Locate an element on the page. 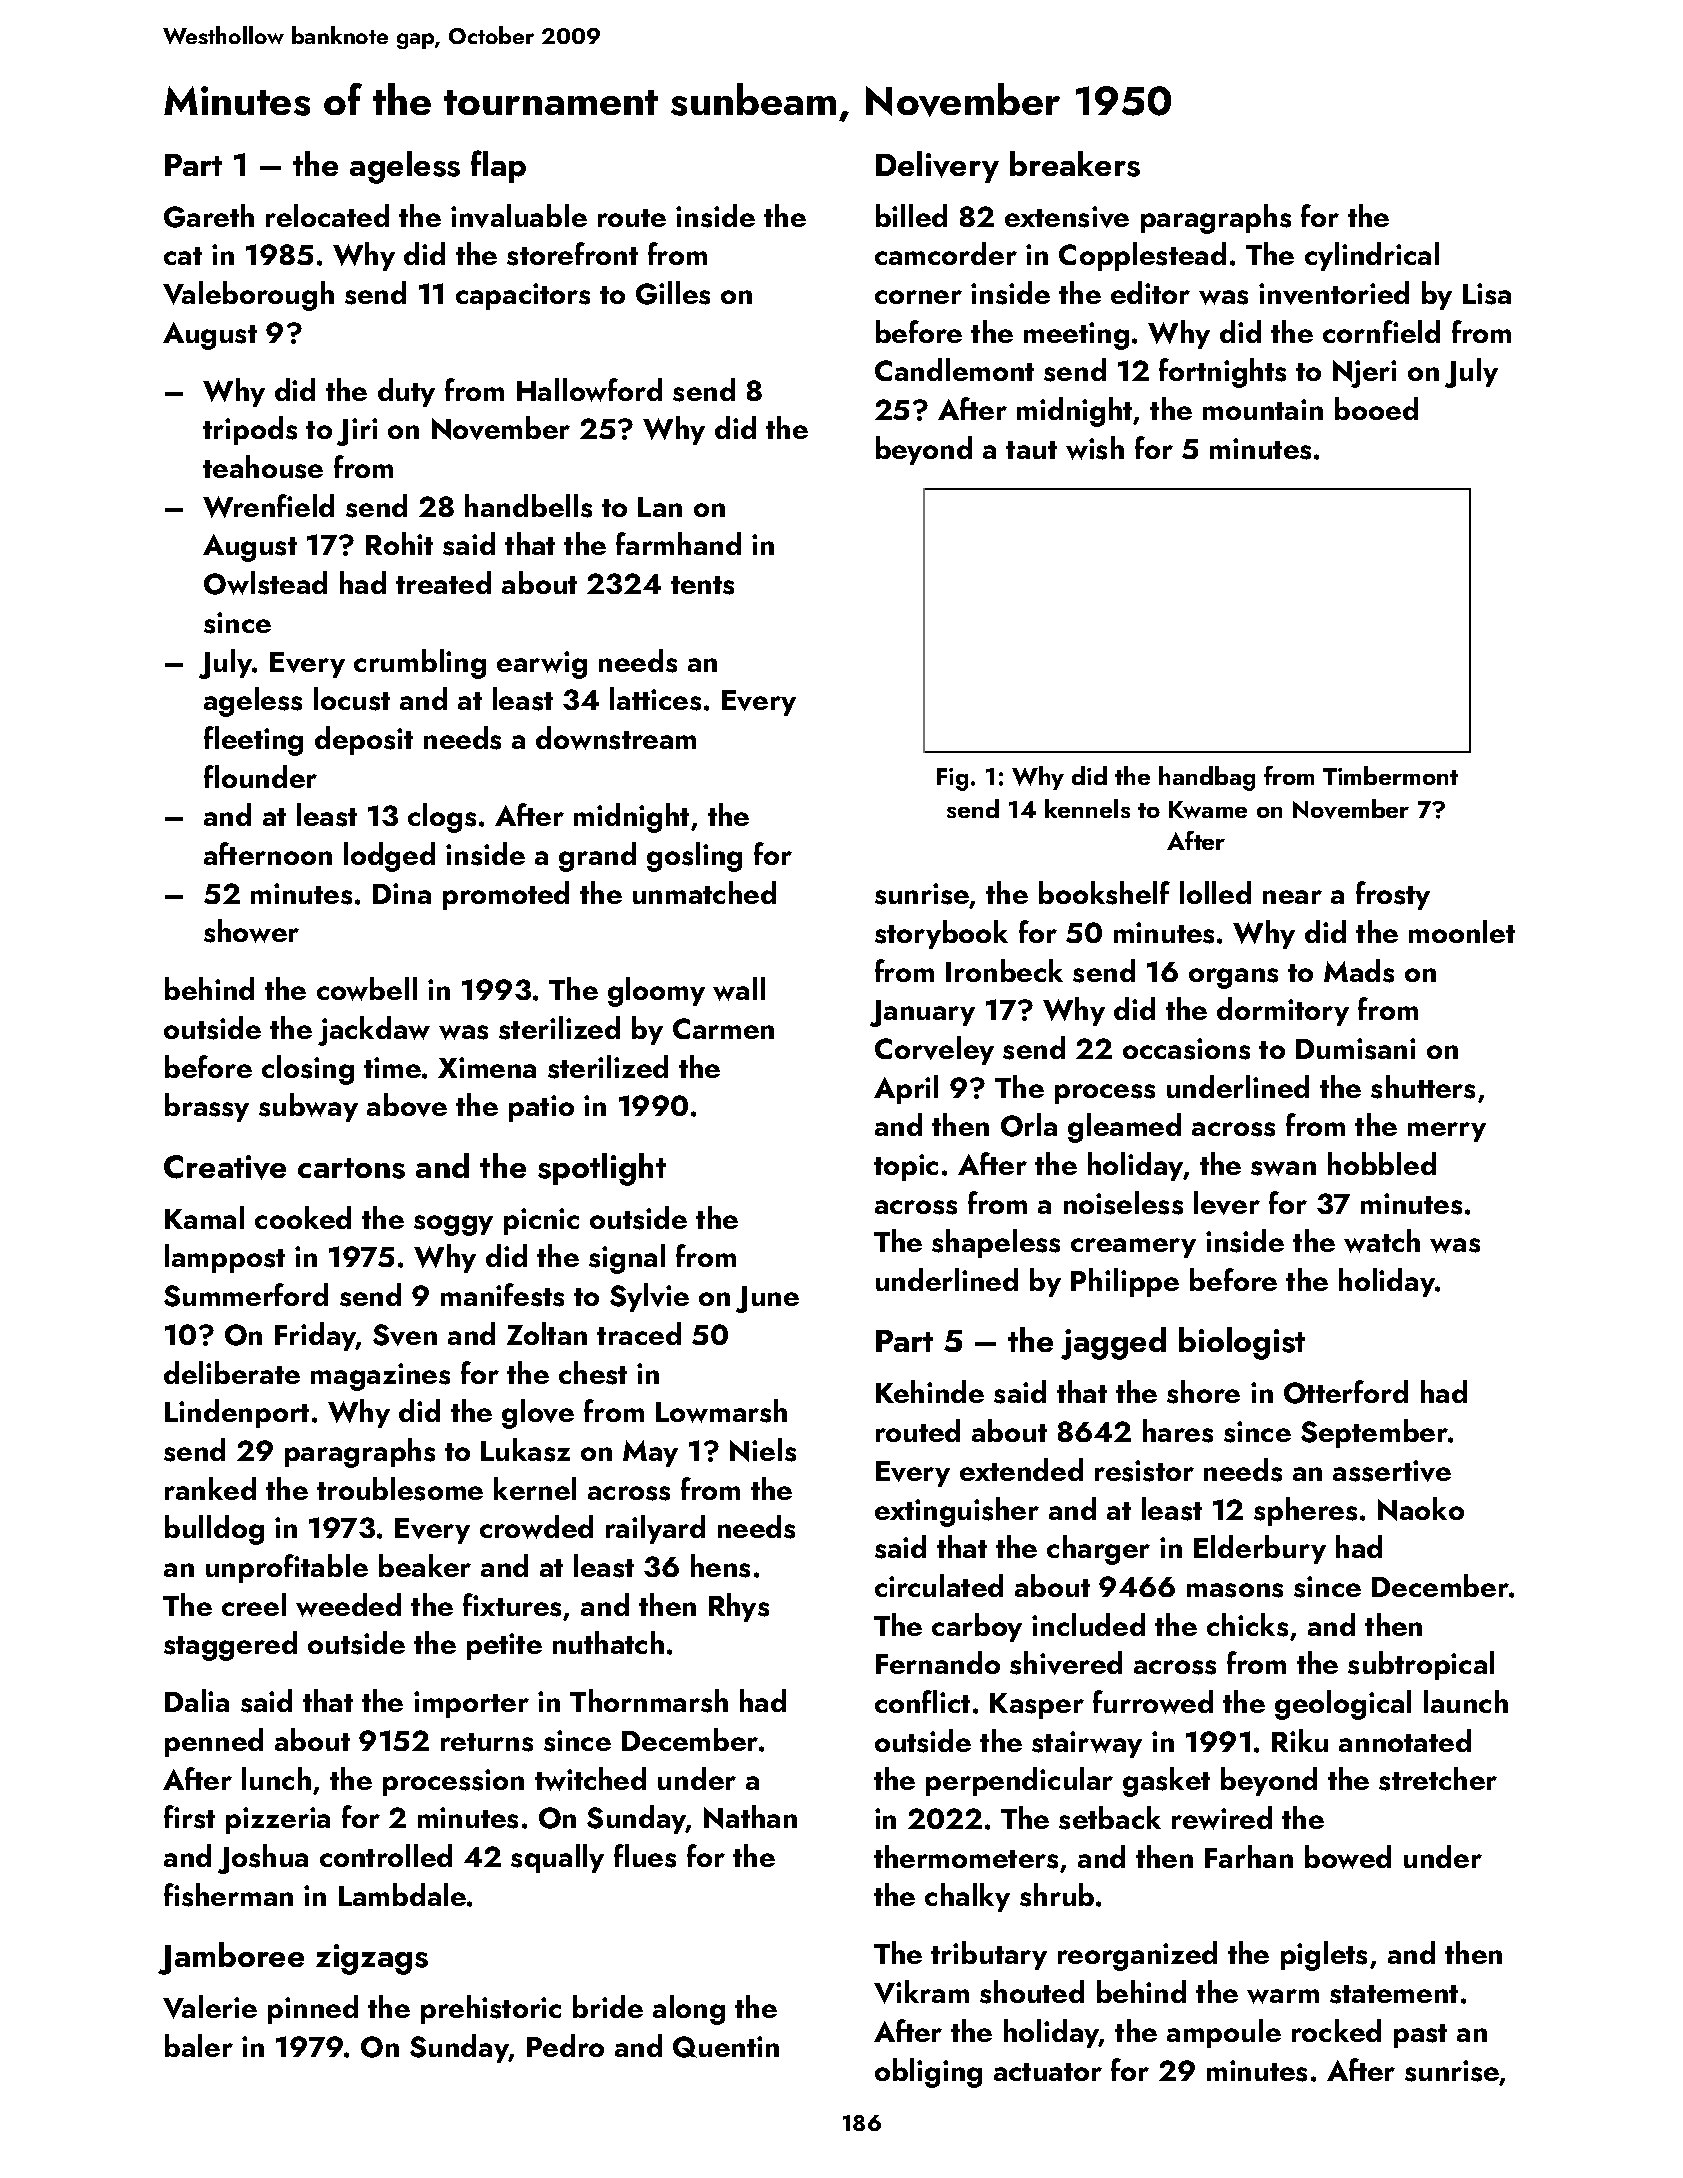 This image has height=2178, width=1683. fleeting is located at coordinates (253, 741).
